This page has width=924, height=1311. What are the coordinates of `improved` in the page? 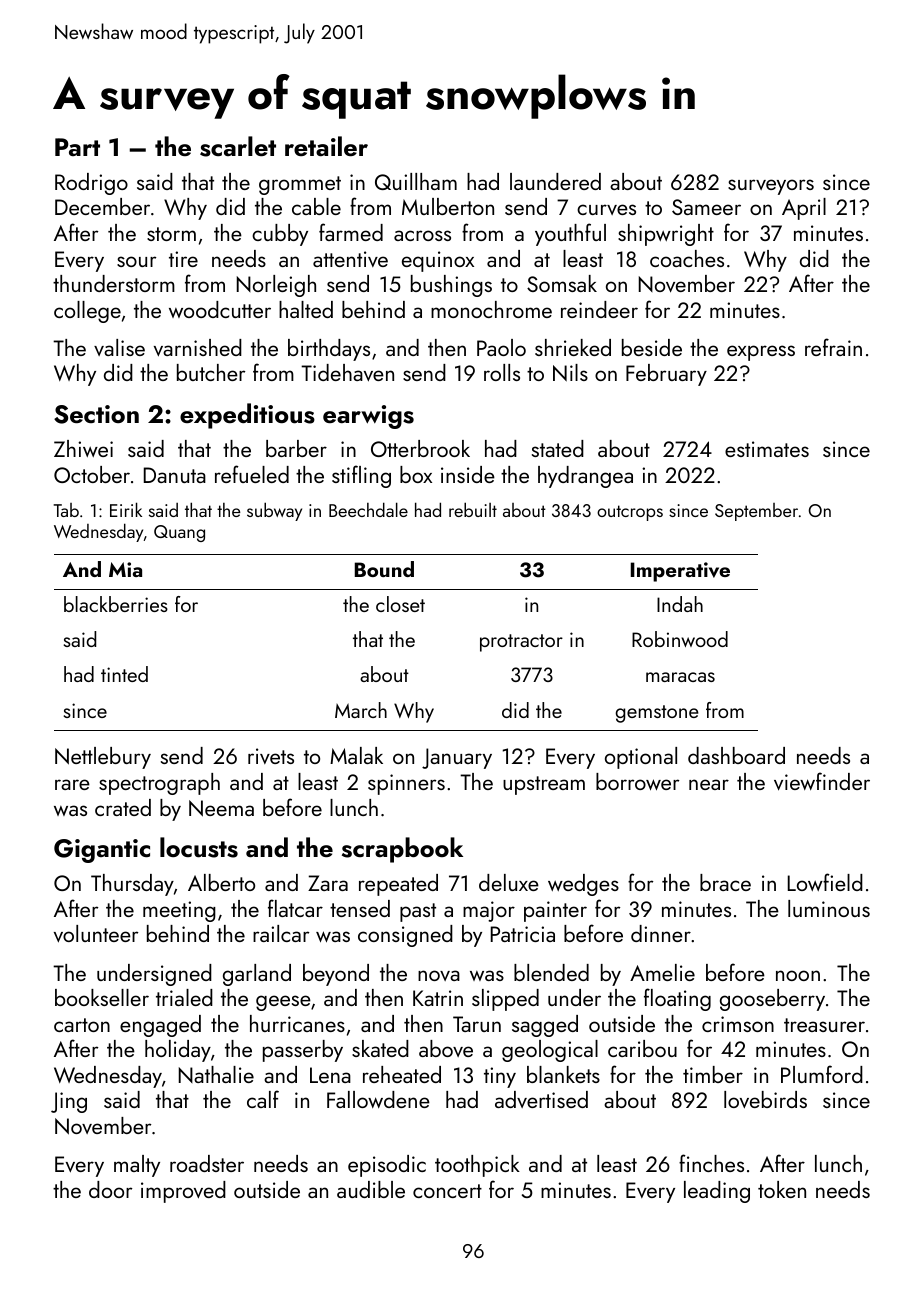 It's located at (183, 1192).
